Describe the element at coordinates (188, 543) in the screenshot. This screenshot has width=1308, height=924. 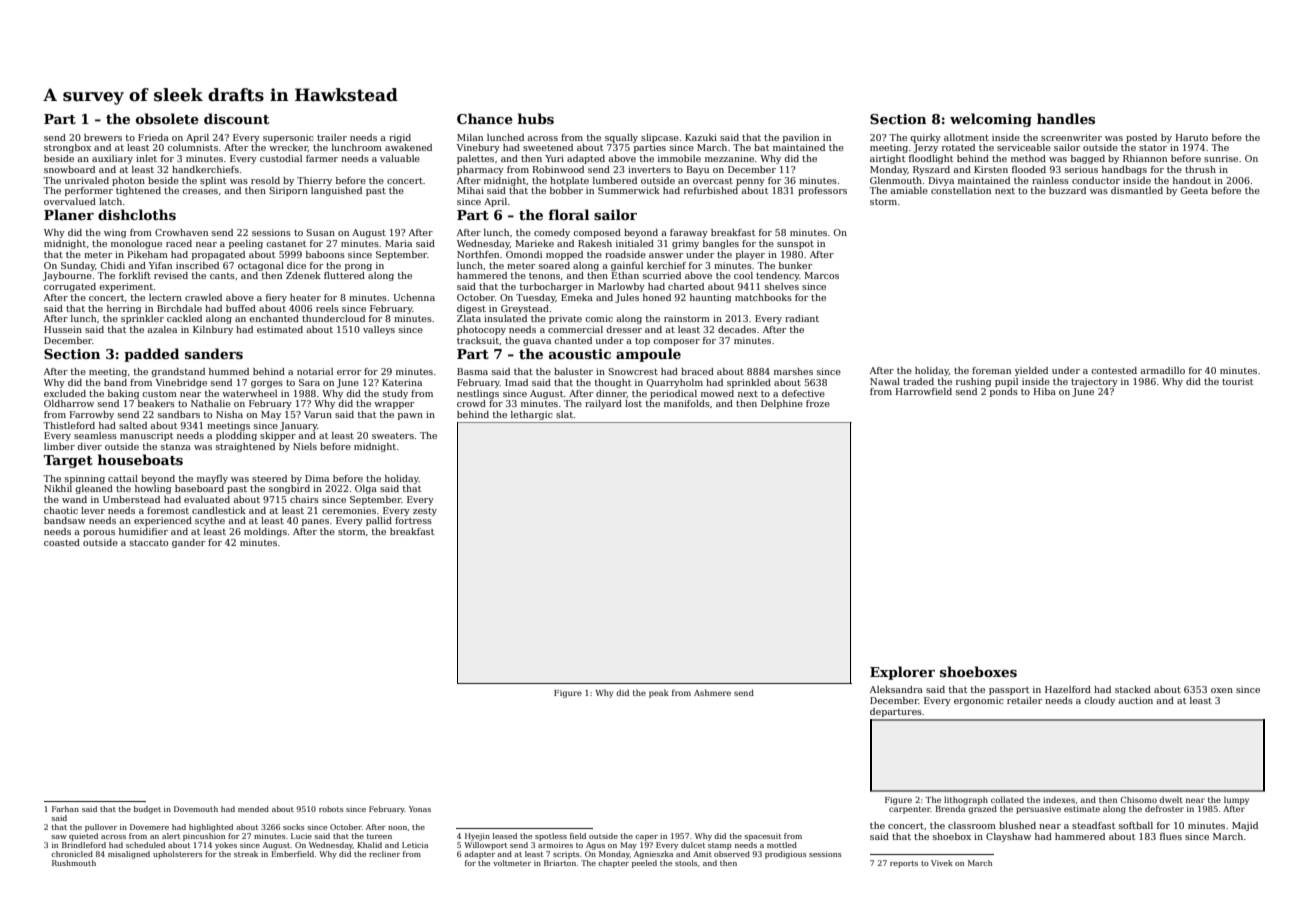
I see `gander` at that location.
